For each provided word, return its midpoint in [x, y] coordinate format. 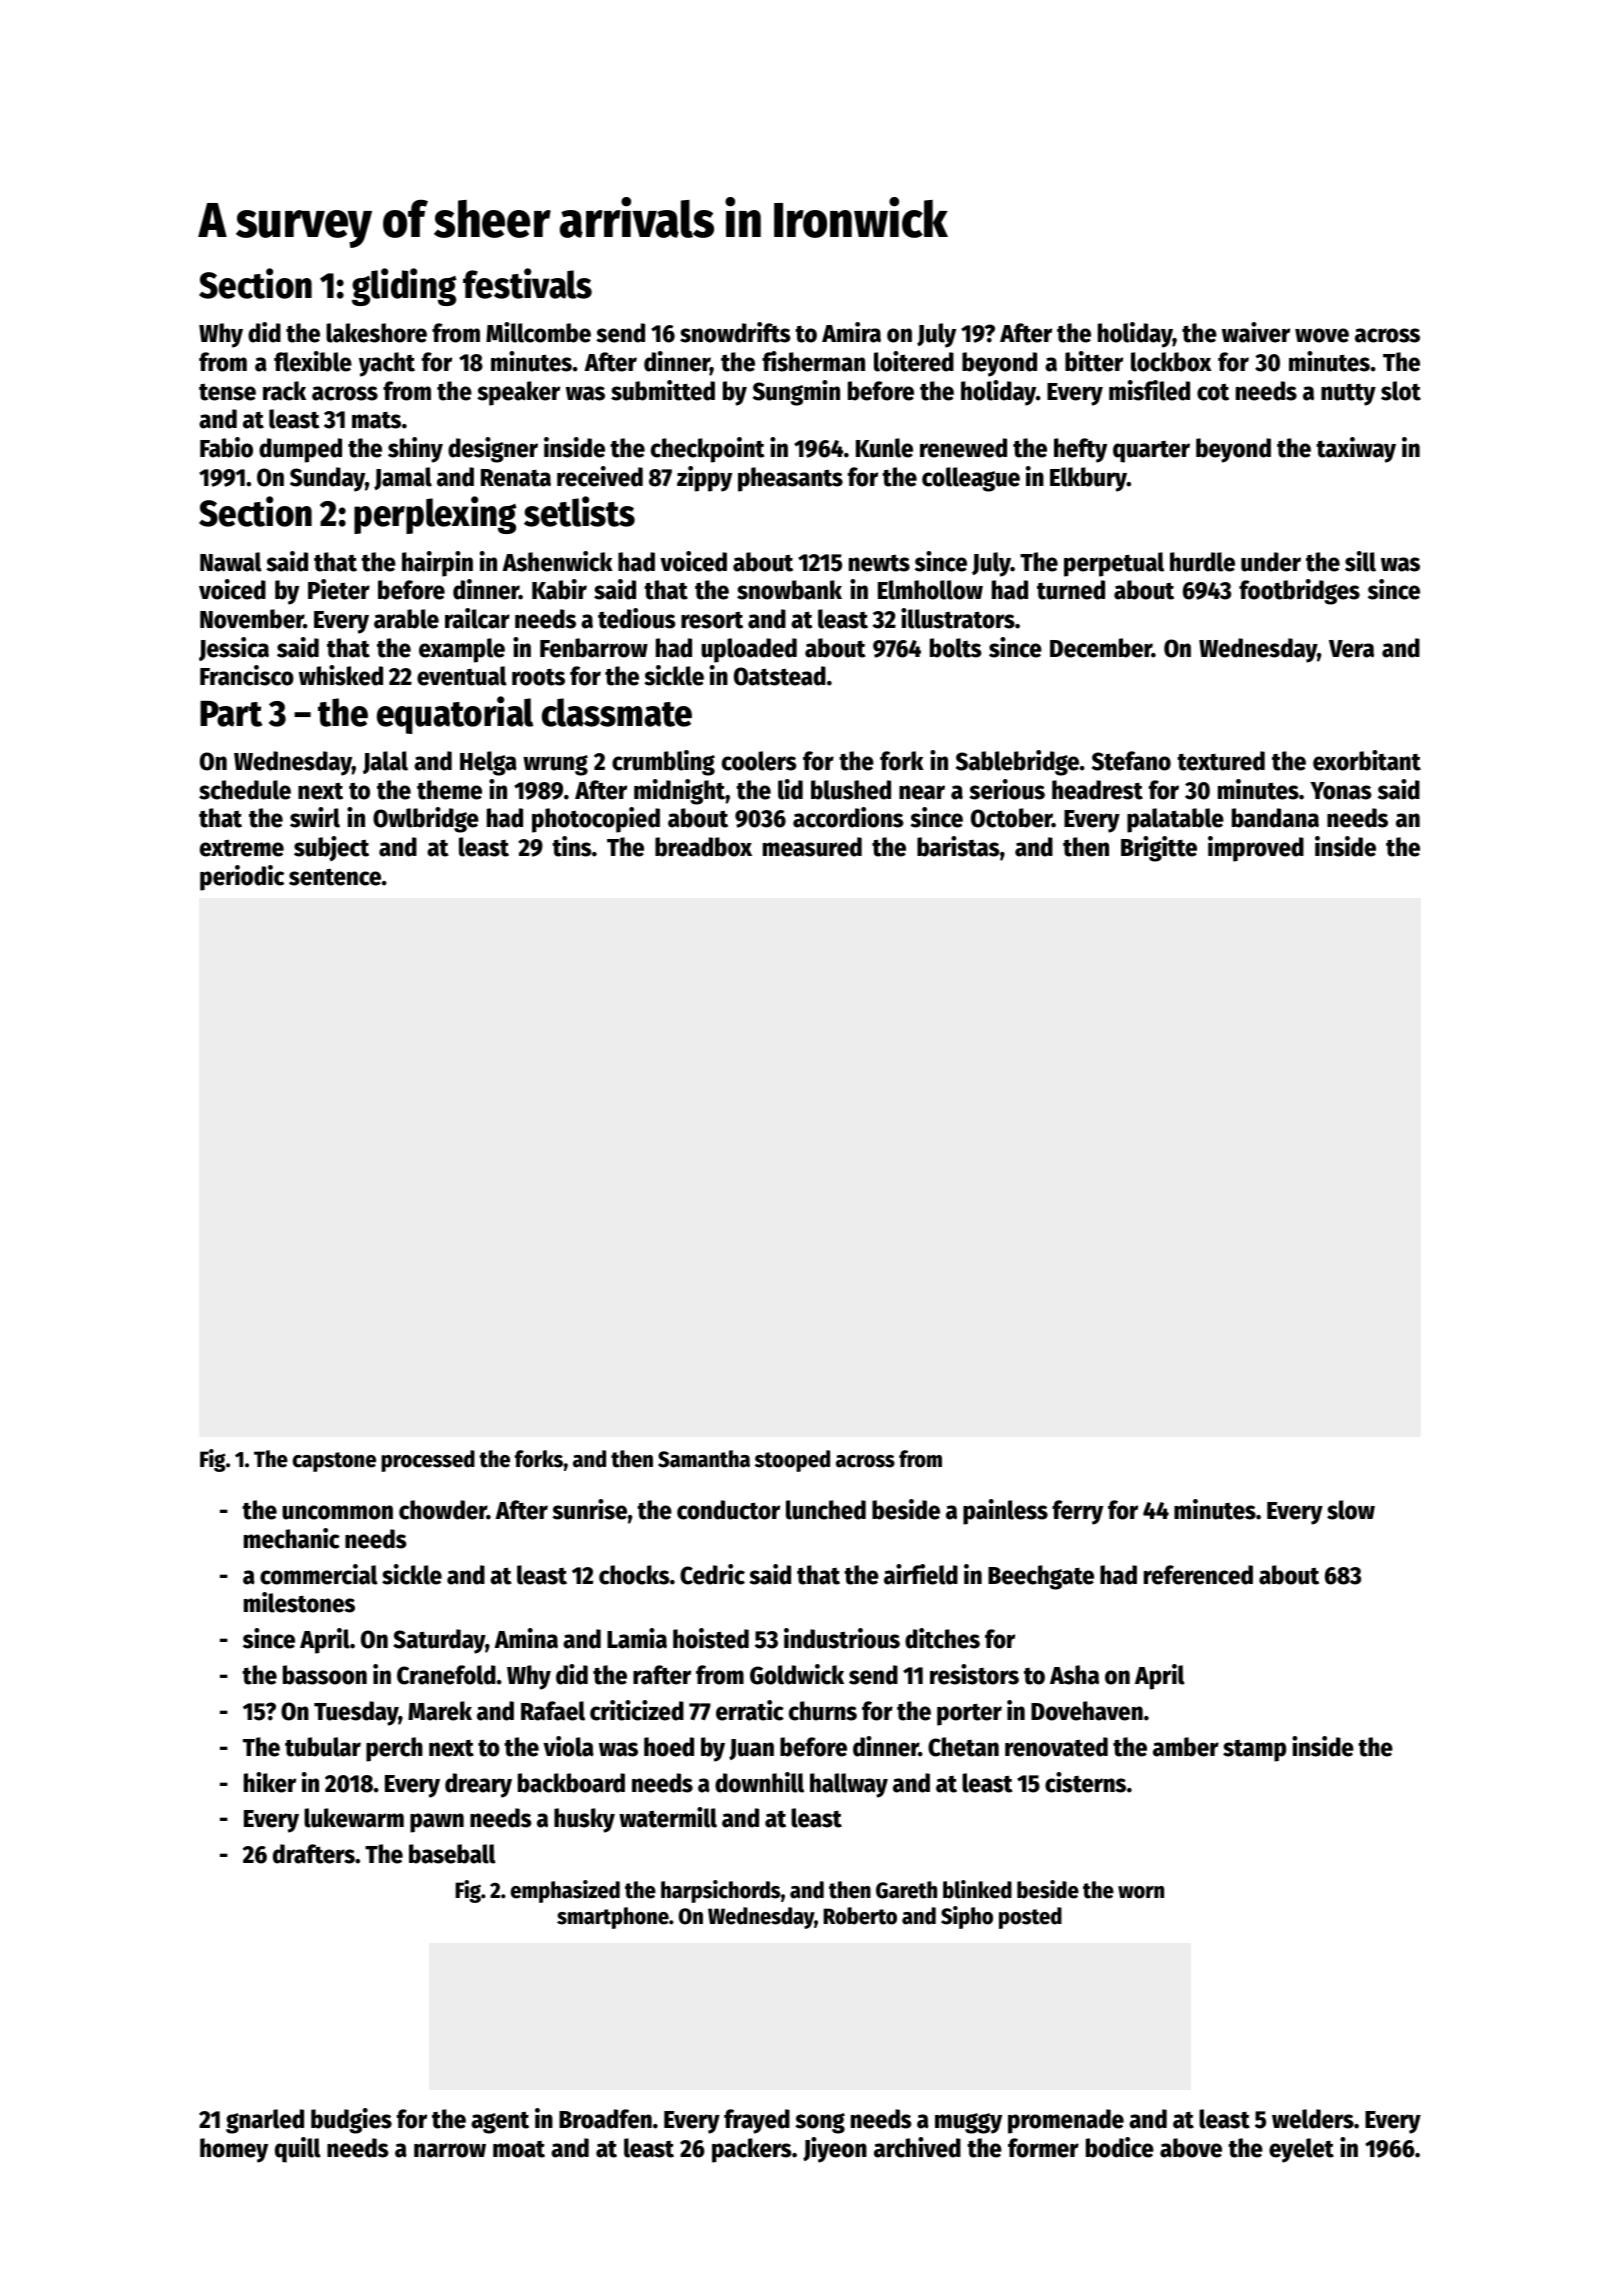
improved [1256, 849]
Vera [1351, 649]
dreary [478, 1785]
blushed [851, 790]
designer [493, 450]
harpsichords [720, 1891]
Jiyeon [835, 2150]
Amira [851, 332]
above [1191, 2148]
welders [1313, 2119]
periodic [242, 878]
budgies [351, 2121]
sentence [335, 877]
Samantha [704, 1459]
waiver [1256, 332]
